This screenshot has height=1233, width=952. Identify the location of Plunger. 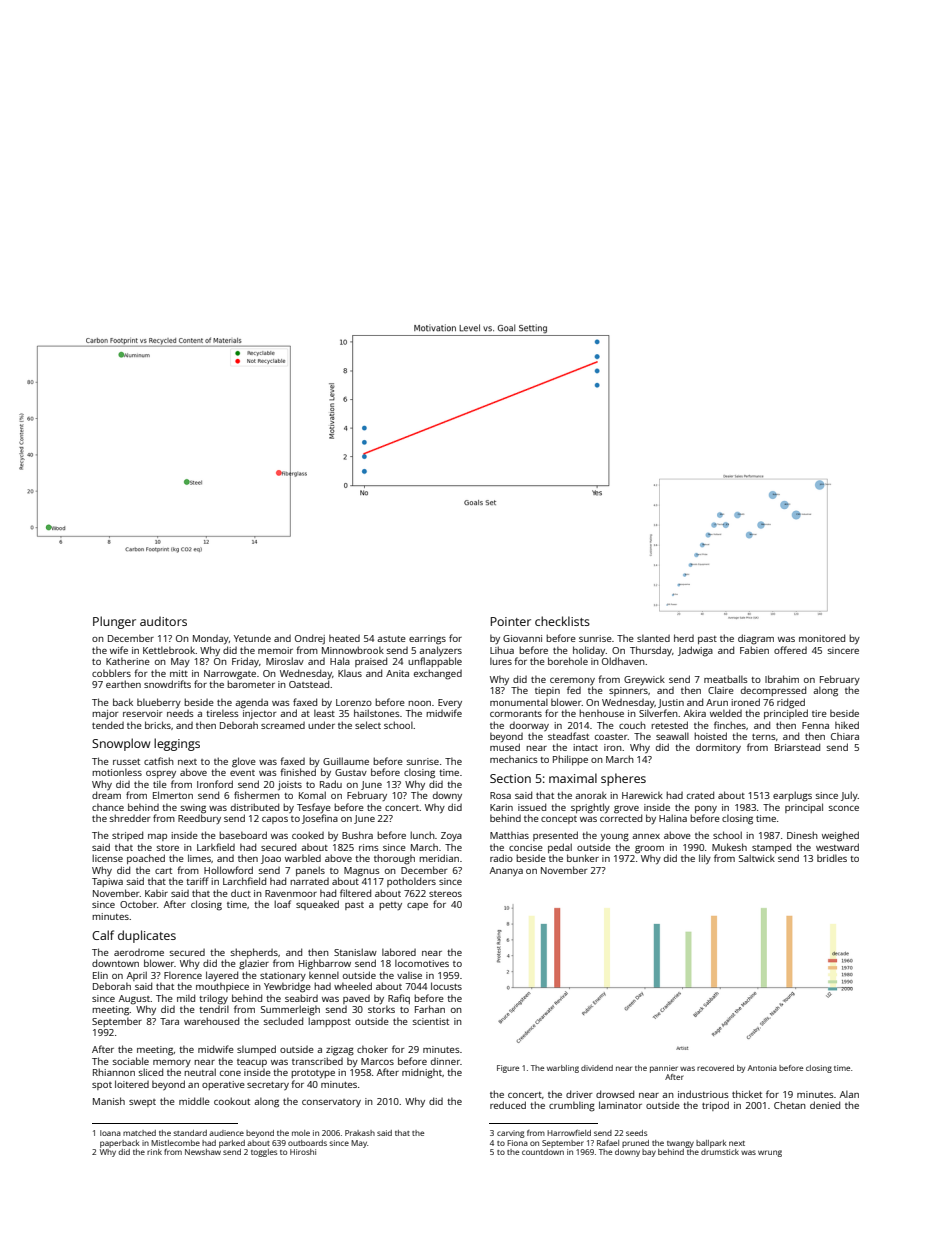
(114, 622).
